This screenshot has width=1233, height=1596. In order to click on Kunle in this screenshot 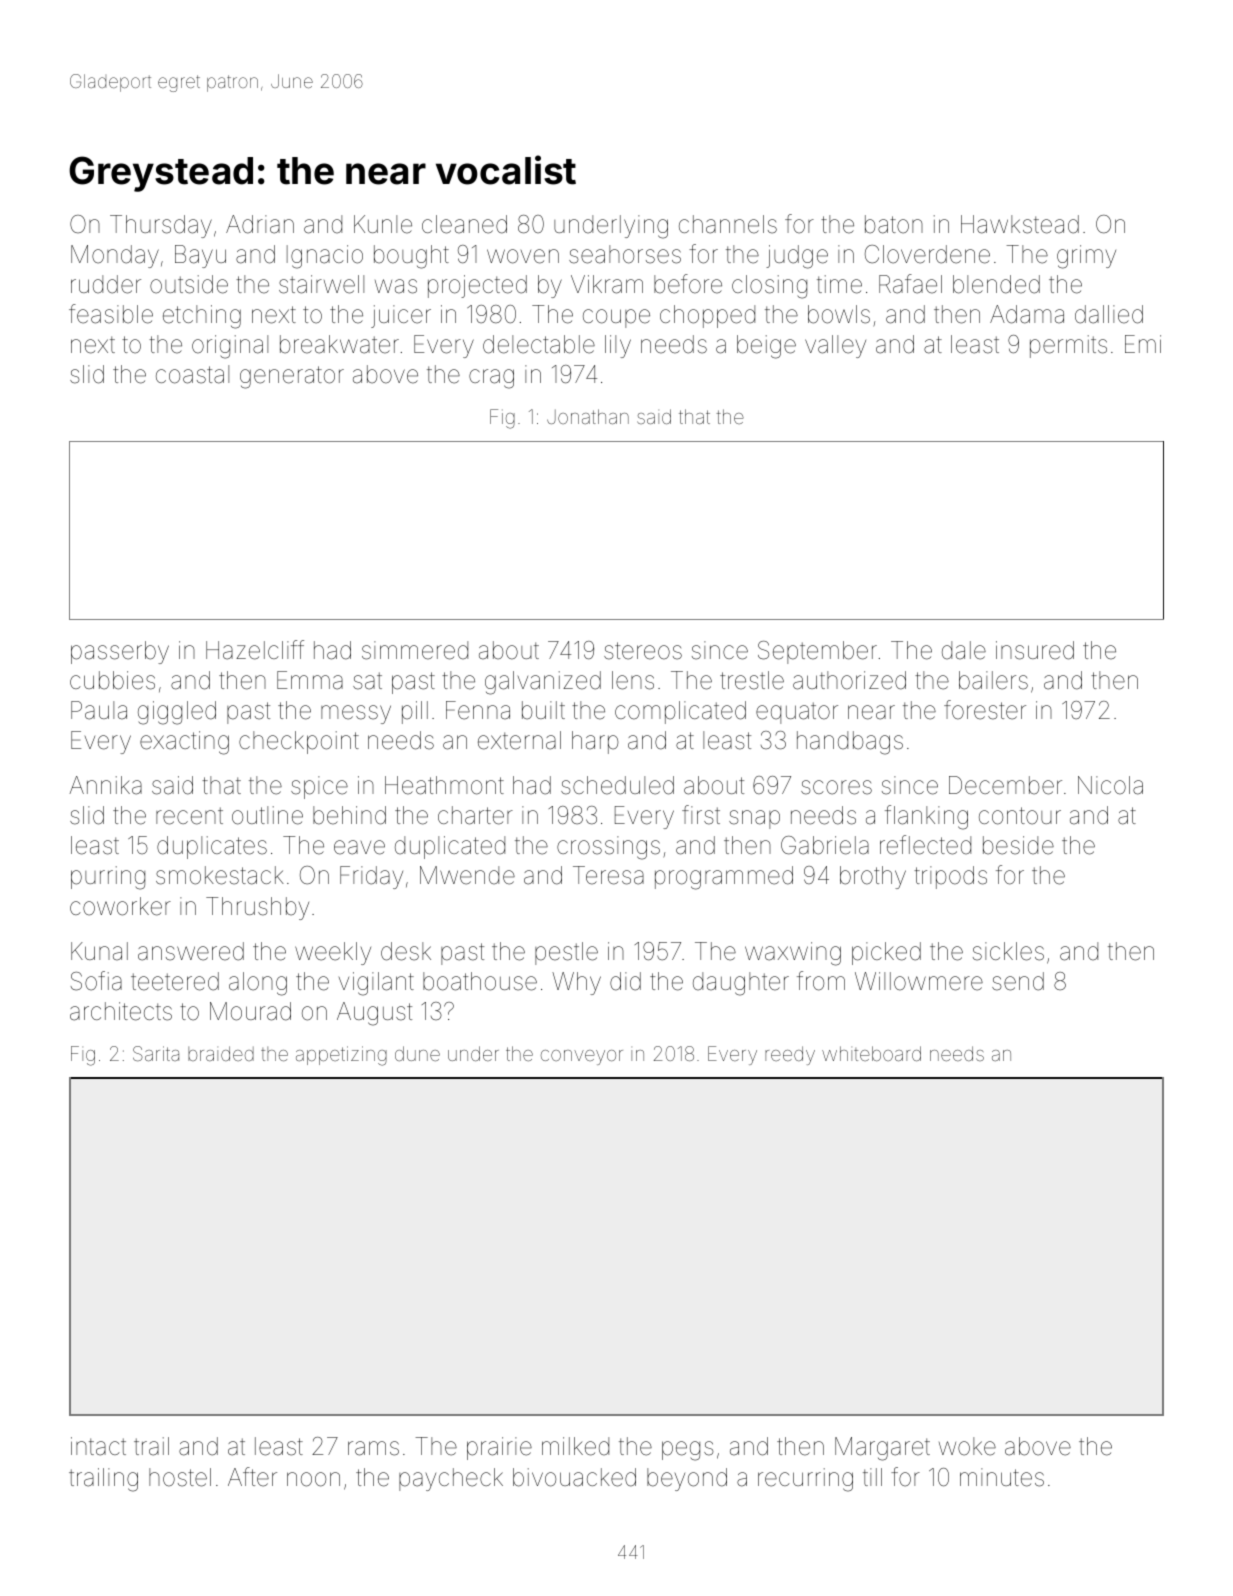, I will do `click(383, 224)`.
